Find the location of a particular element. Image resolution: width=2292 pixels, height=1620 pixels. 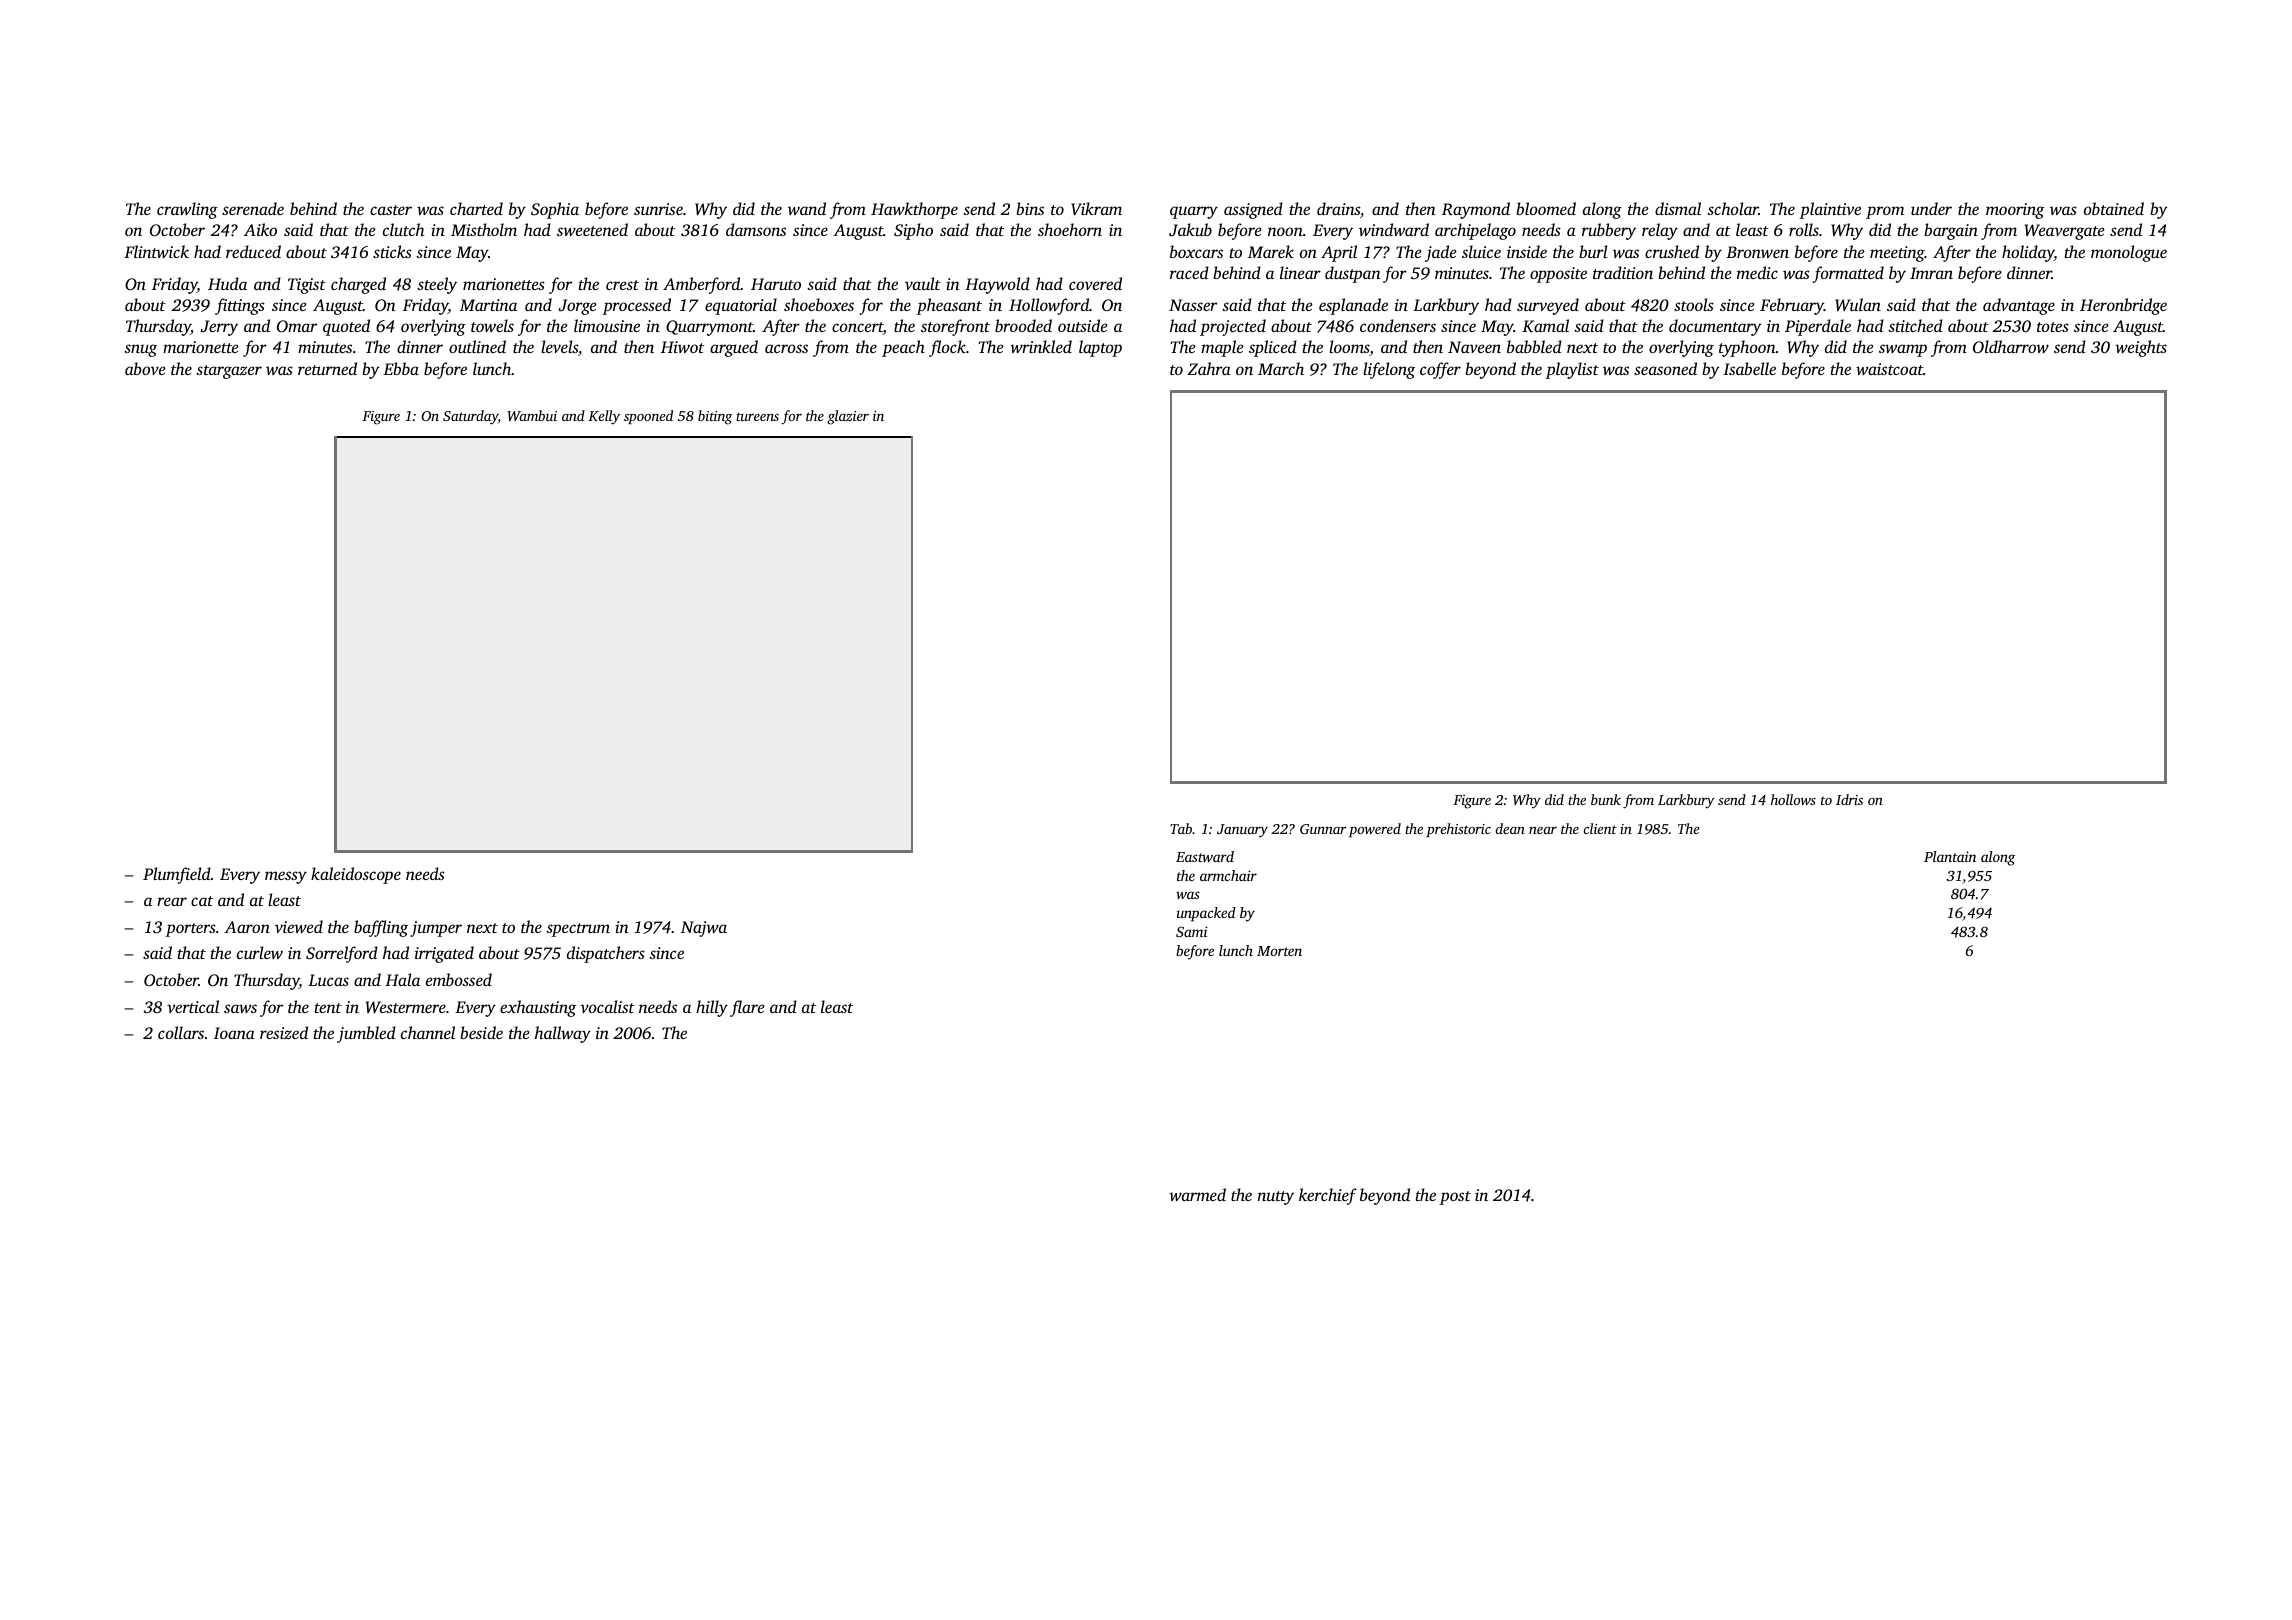

waistcoat is located at coordinates (1889, 369).
